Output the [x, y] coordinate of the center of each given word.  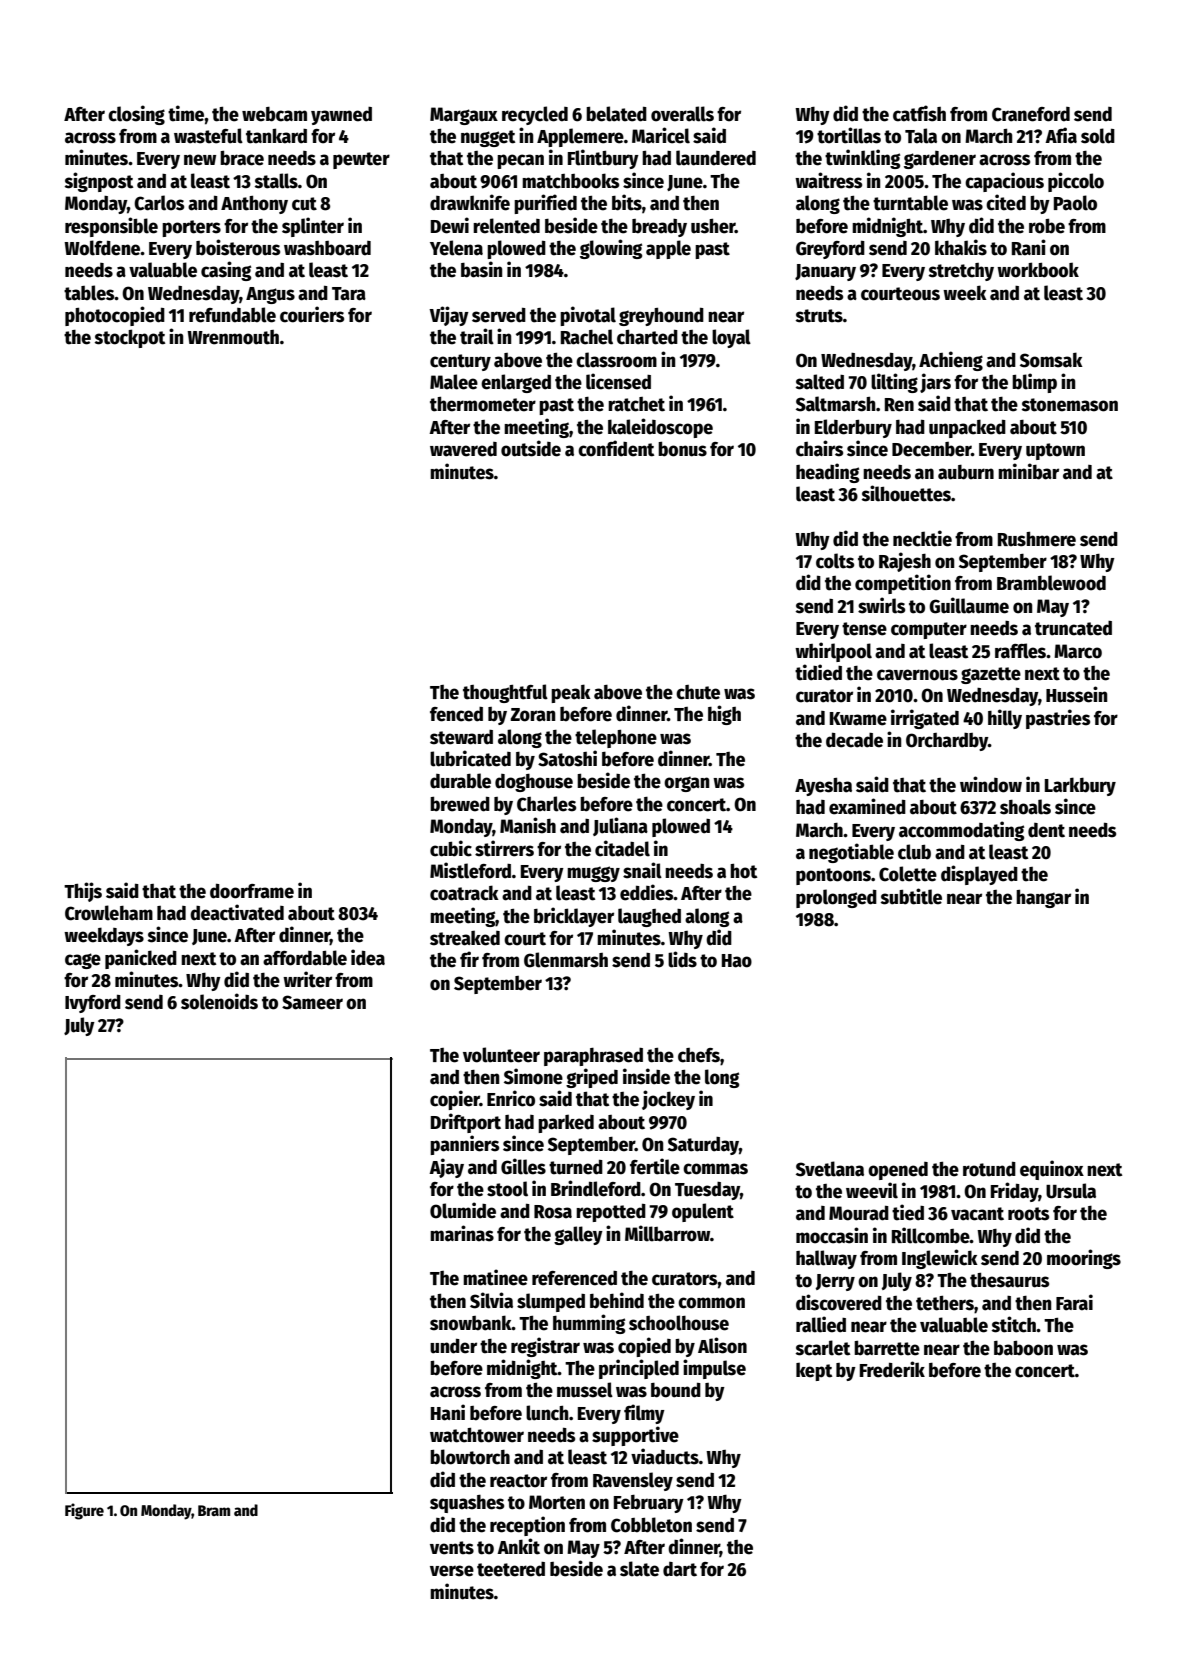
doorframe [252, 891]
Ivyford [93, 1003]
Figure [84, 1511]
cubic [451, 848]
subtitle [911, 896]
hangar [1043, 898]
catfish [919, 113]
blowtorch [470, 1457]
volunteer [501, 1055]
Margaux [464, 116]
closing [136, 115]
